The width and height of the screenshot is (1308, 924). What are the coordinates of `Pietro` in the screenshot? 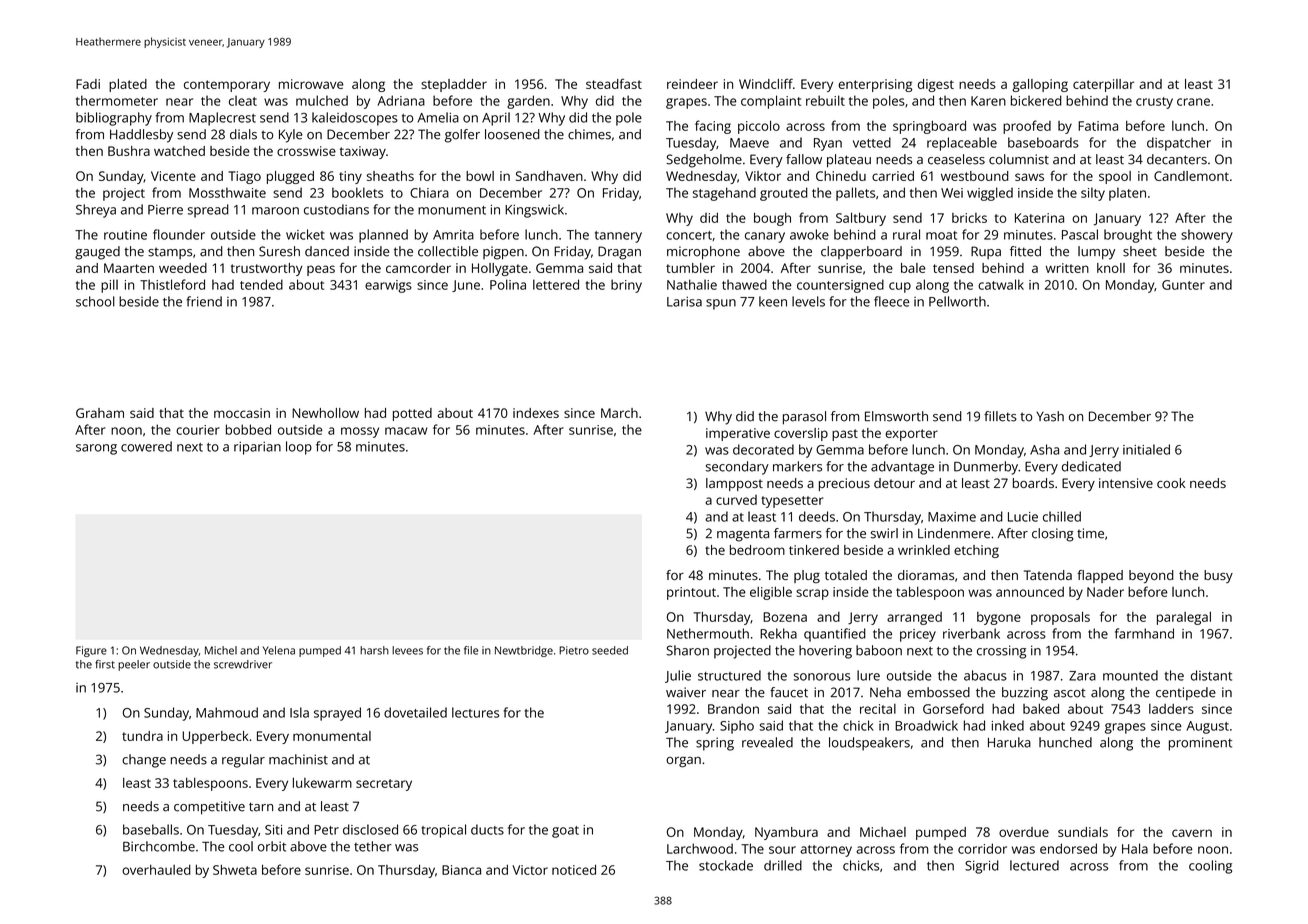 It's located at (574, 650).
